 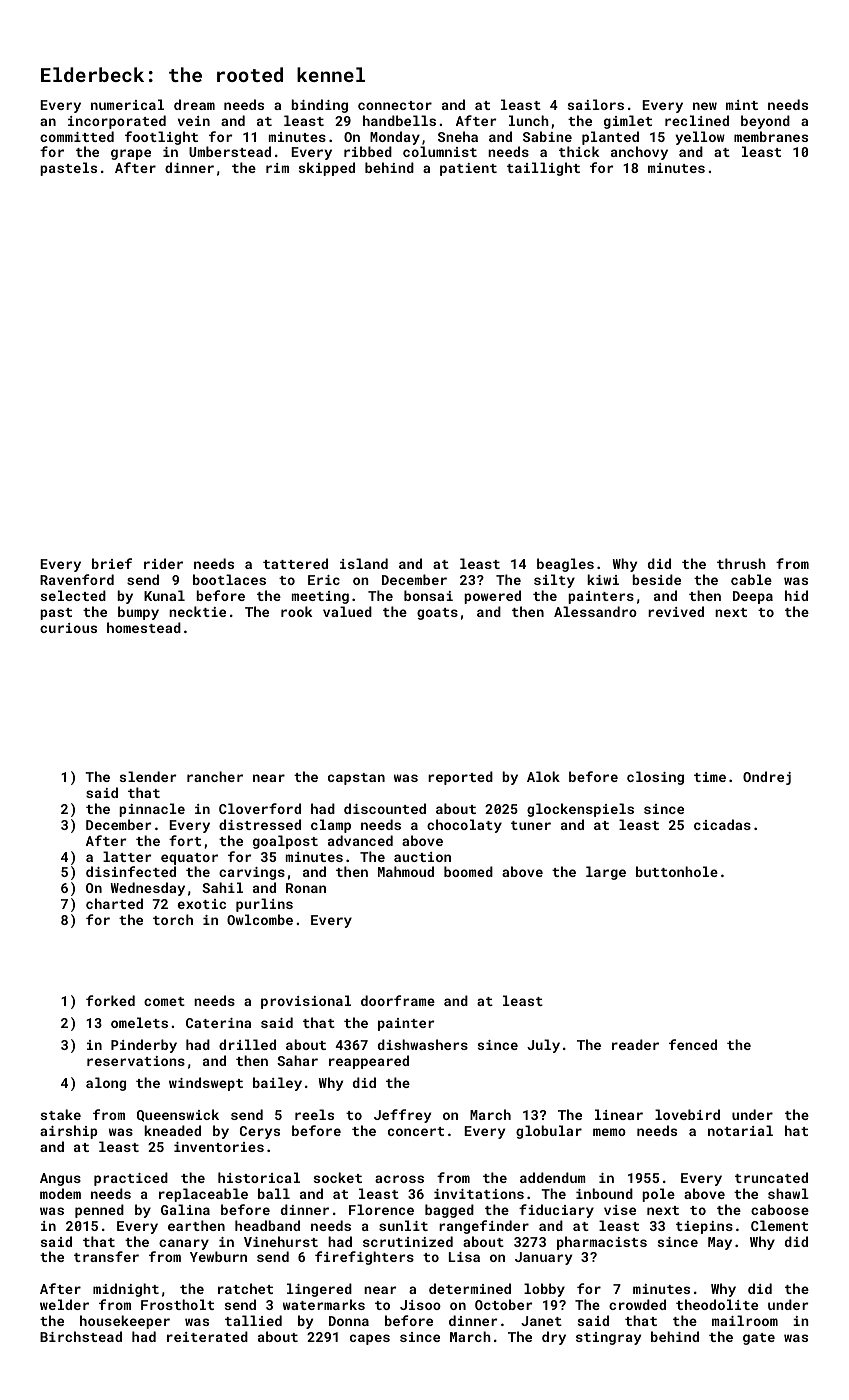 I want to click on Caterina, so click(x=218, y=1023).
